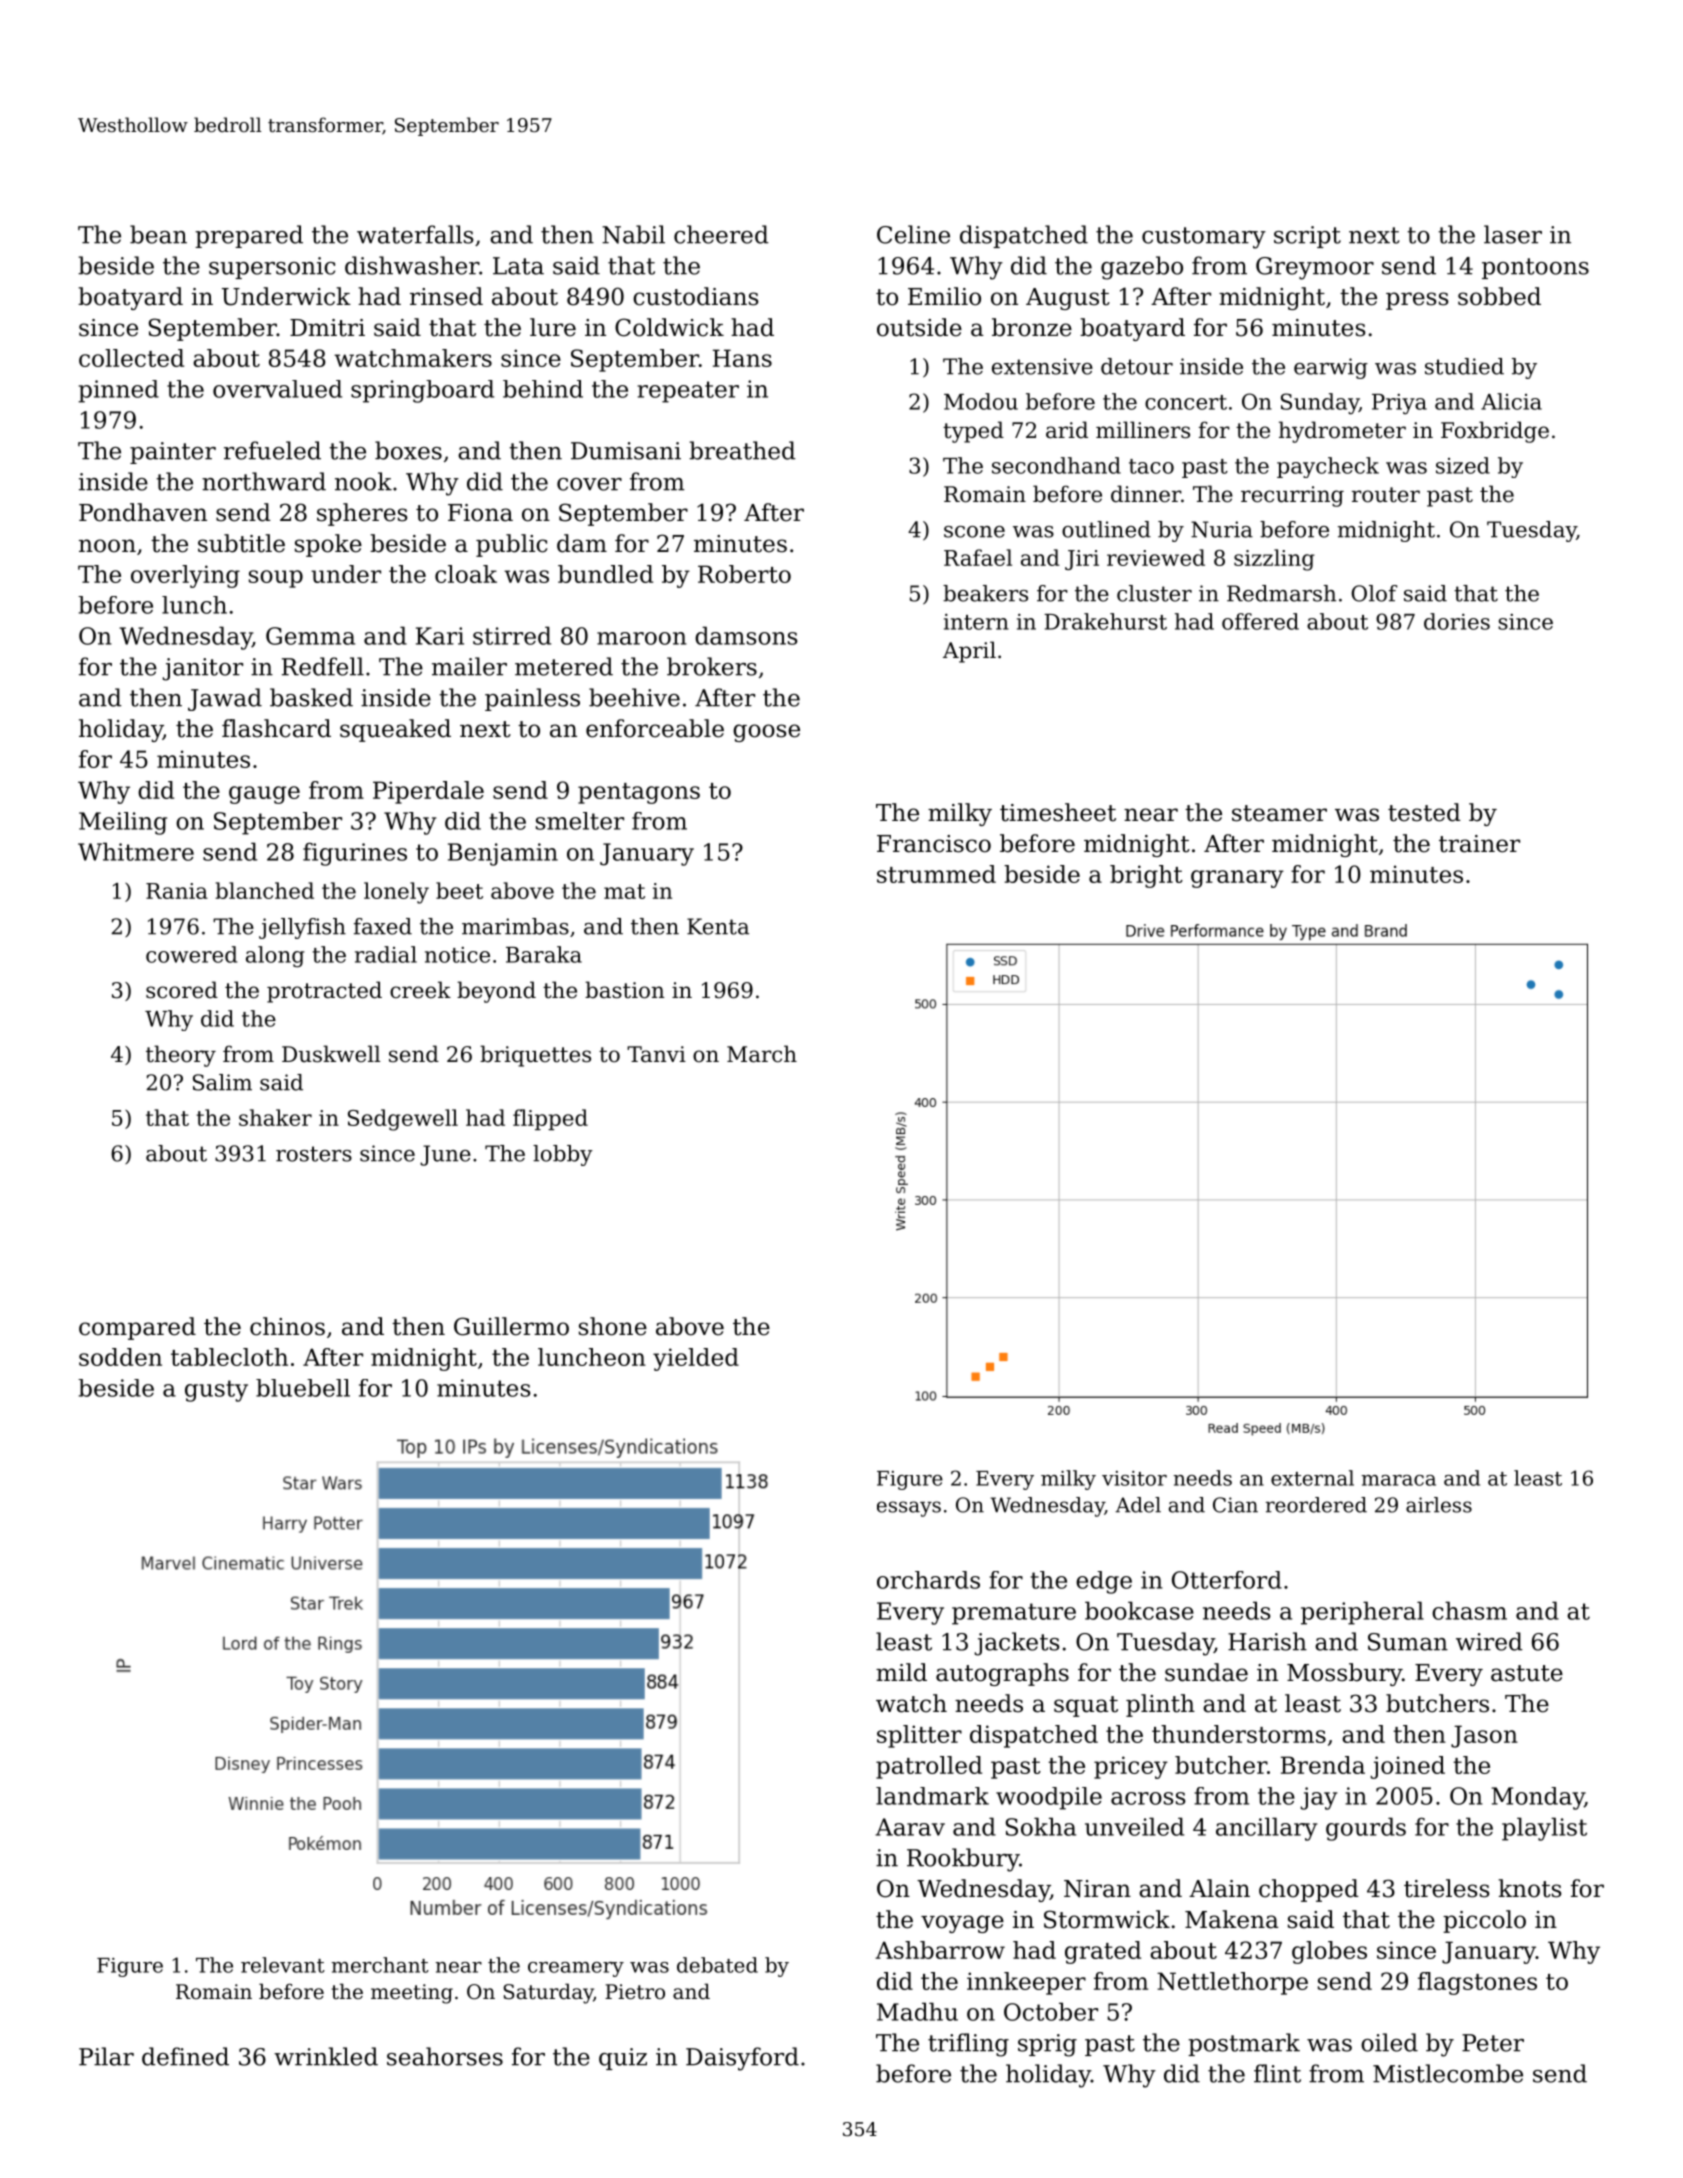  I want to click on collected, so click(131, 358).
